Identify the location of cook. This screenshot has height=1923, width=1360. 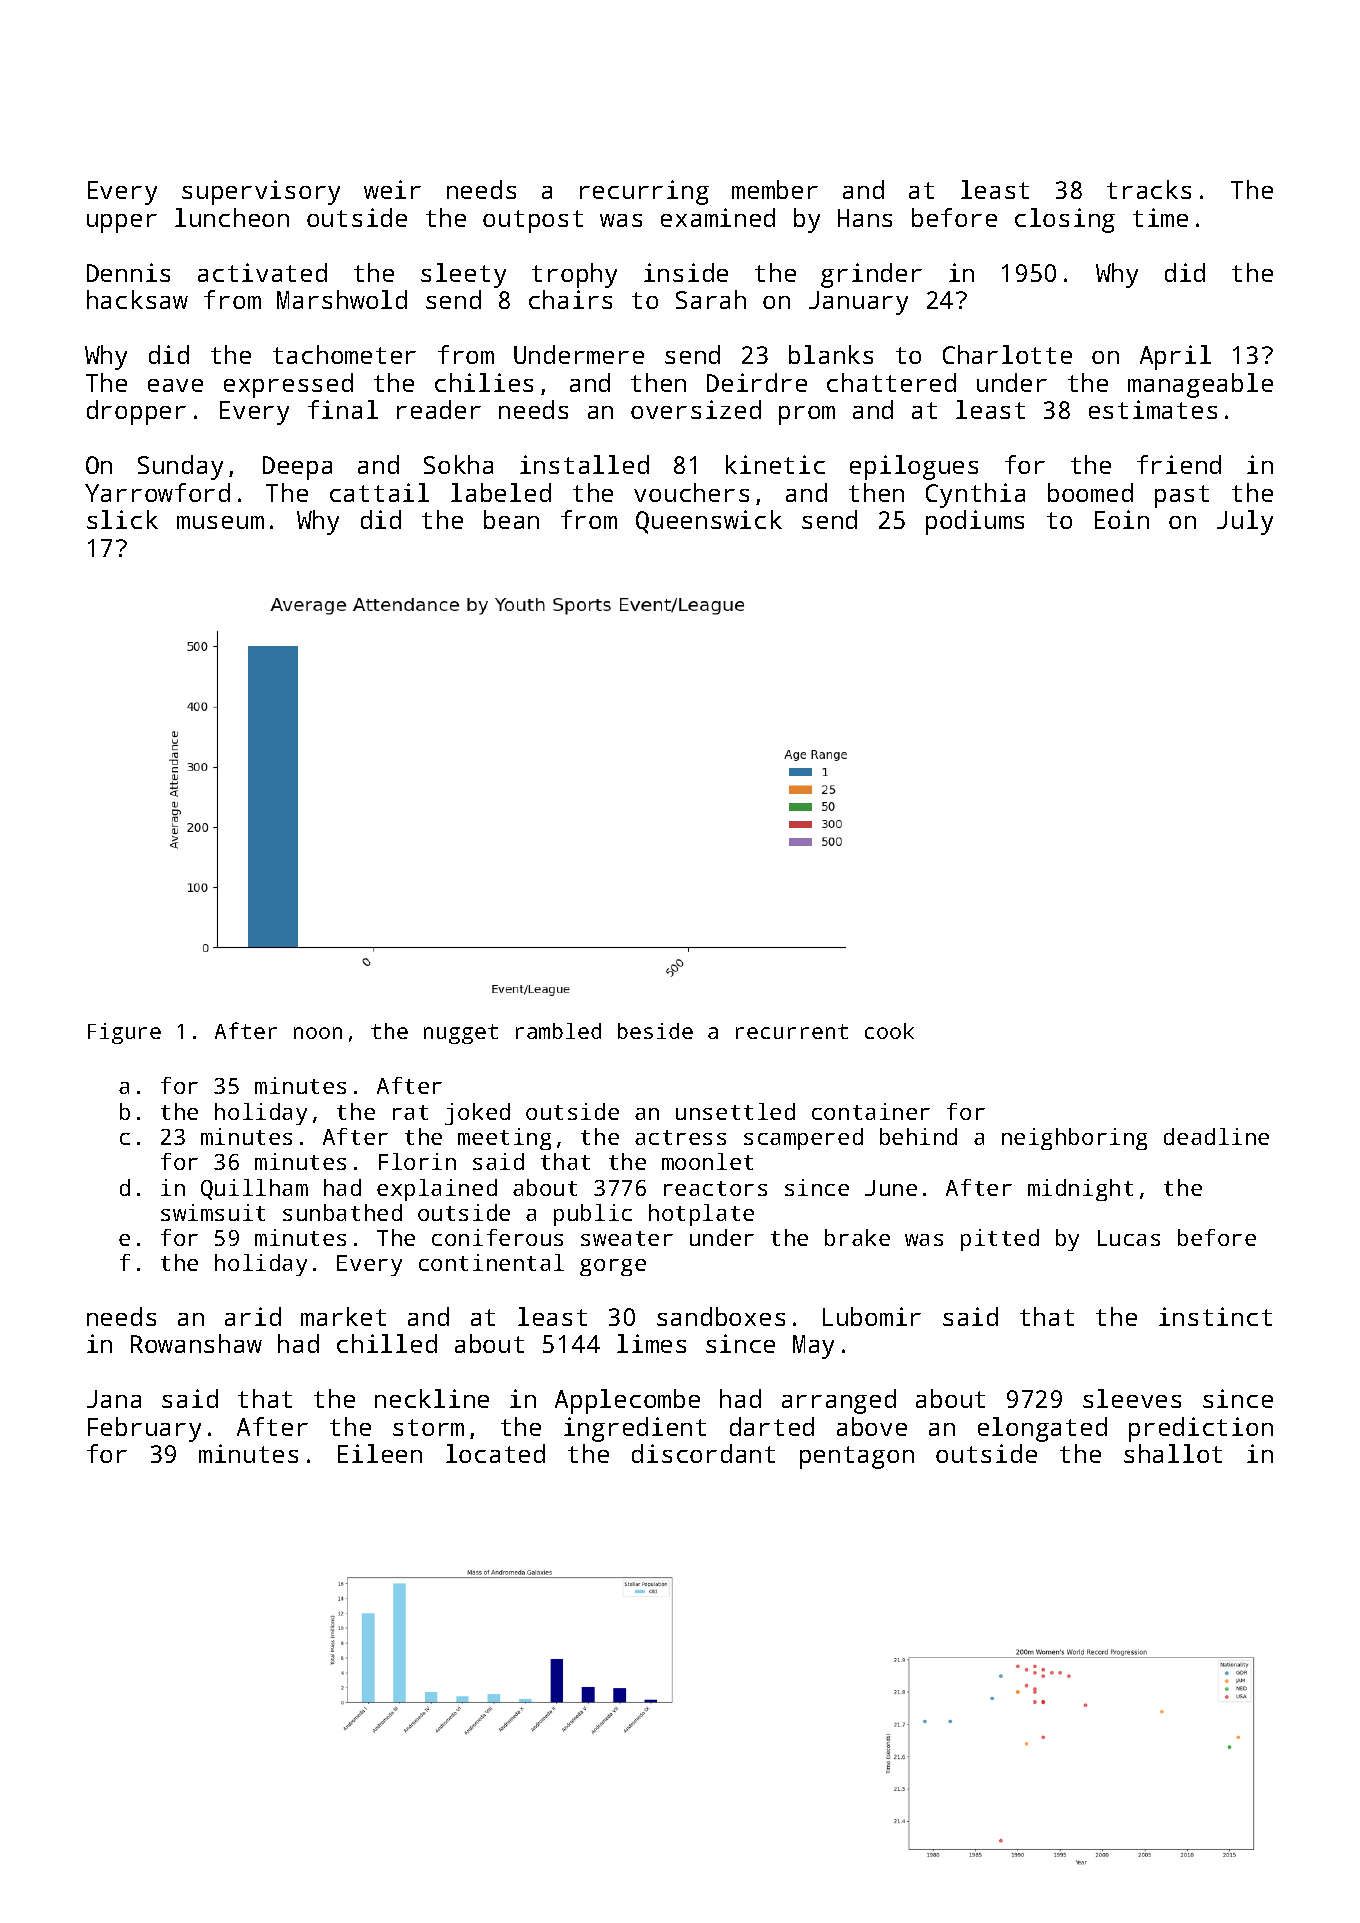
(889, 1031).
